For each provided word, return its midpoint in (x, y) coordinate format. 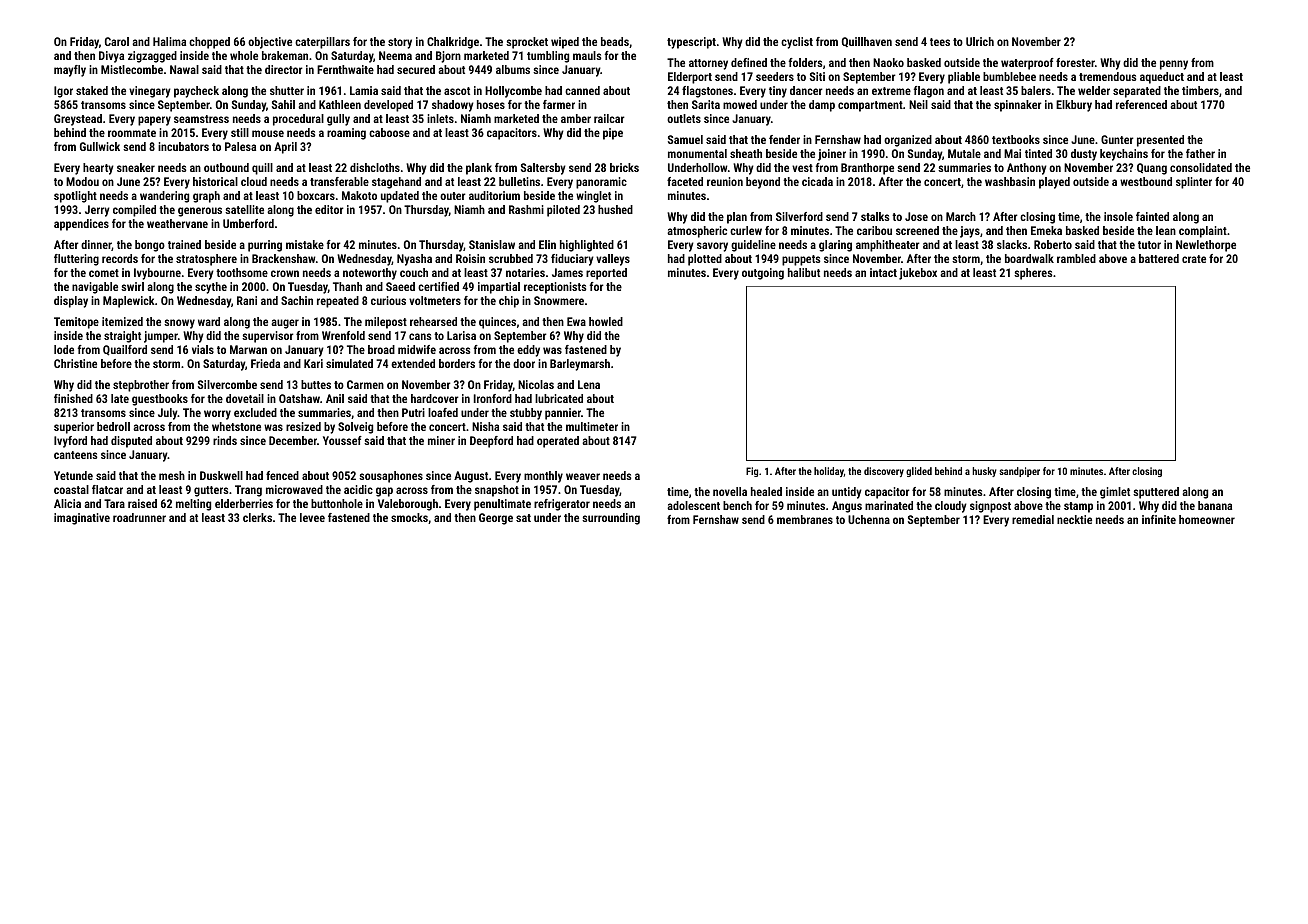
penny (1174, 65)
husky (984, 472)
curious (388, 300)
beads (615, 41)
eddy (528, 351)
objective (270, 43)
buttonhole (337, 503)
